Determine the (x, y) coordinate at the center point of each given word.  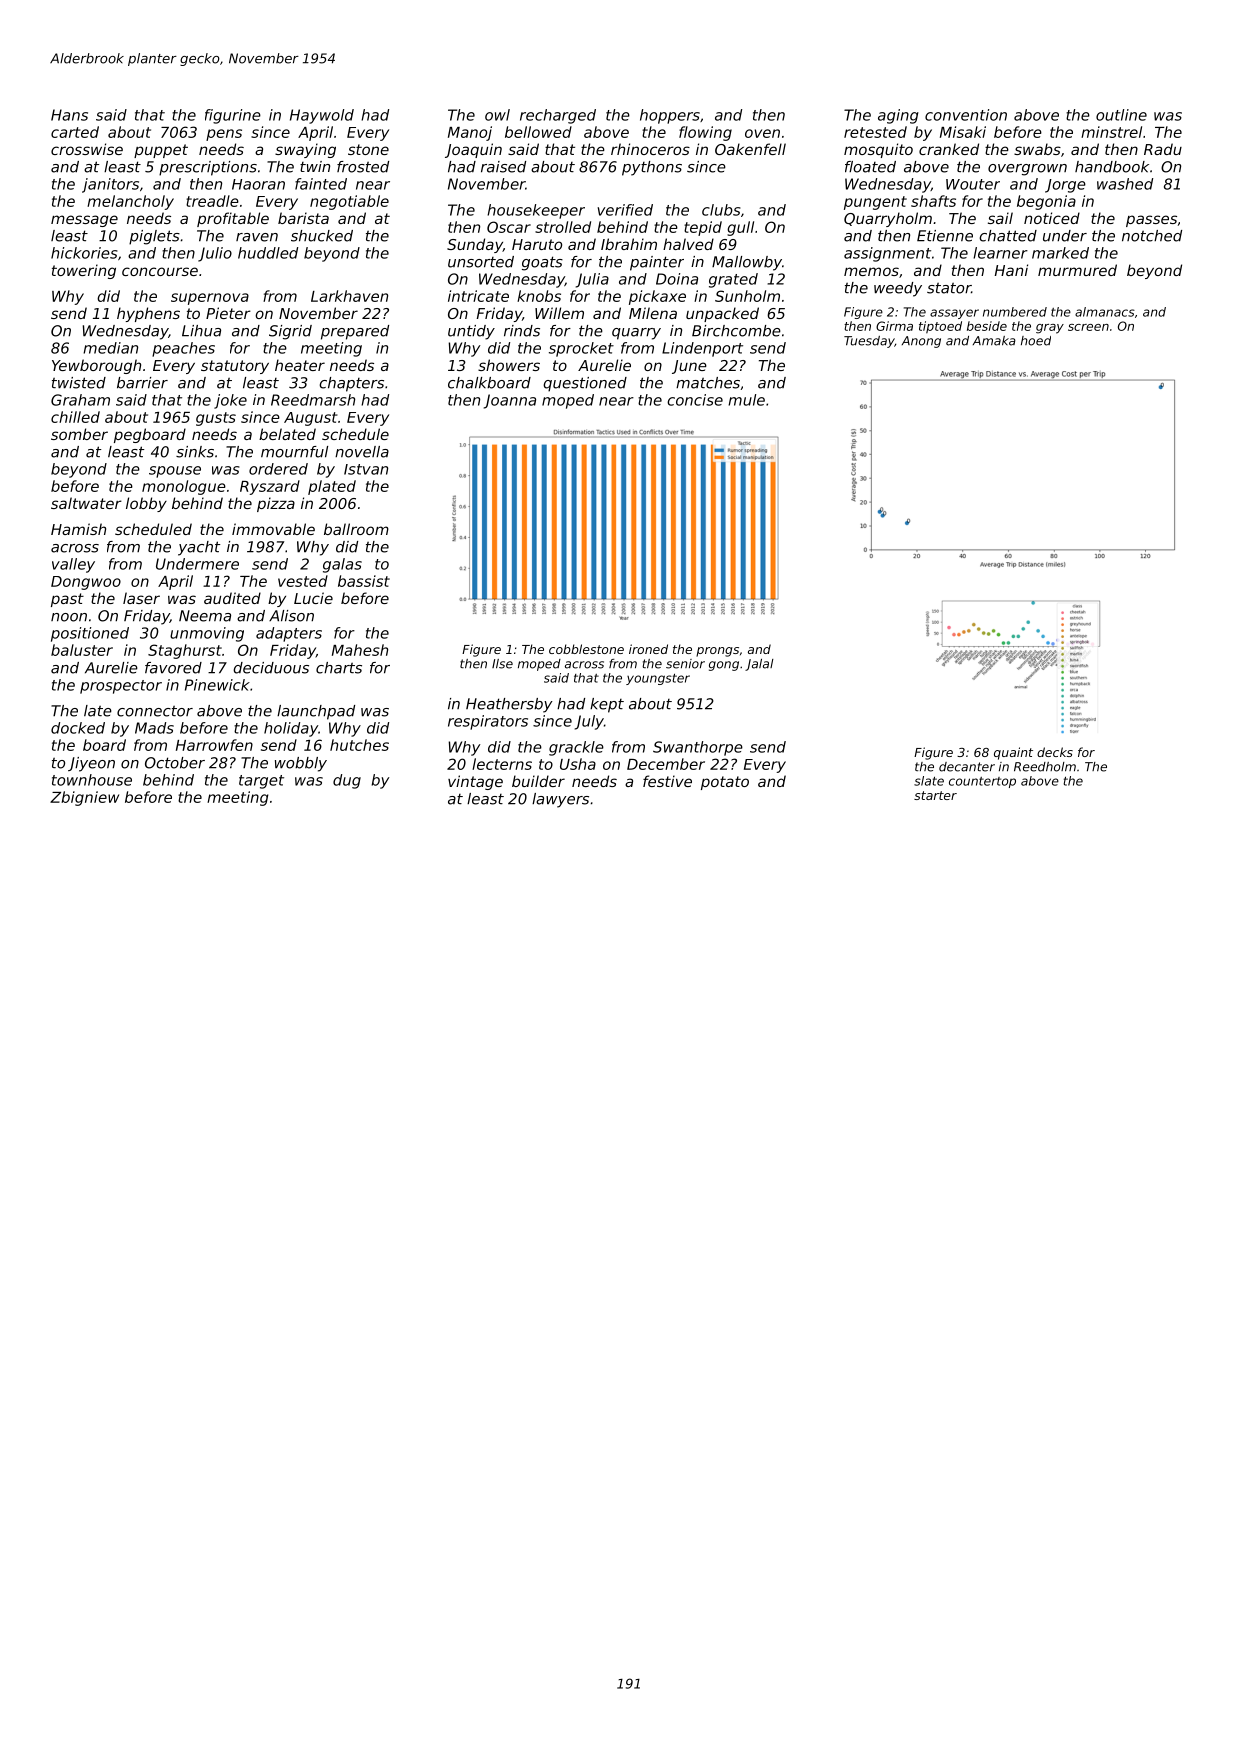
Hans (69, 115)
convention (966, 115)
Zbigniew (84, 798)
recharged (558, 116)
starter (935, 795)
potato (725, 783)
